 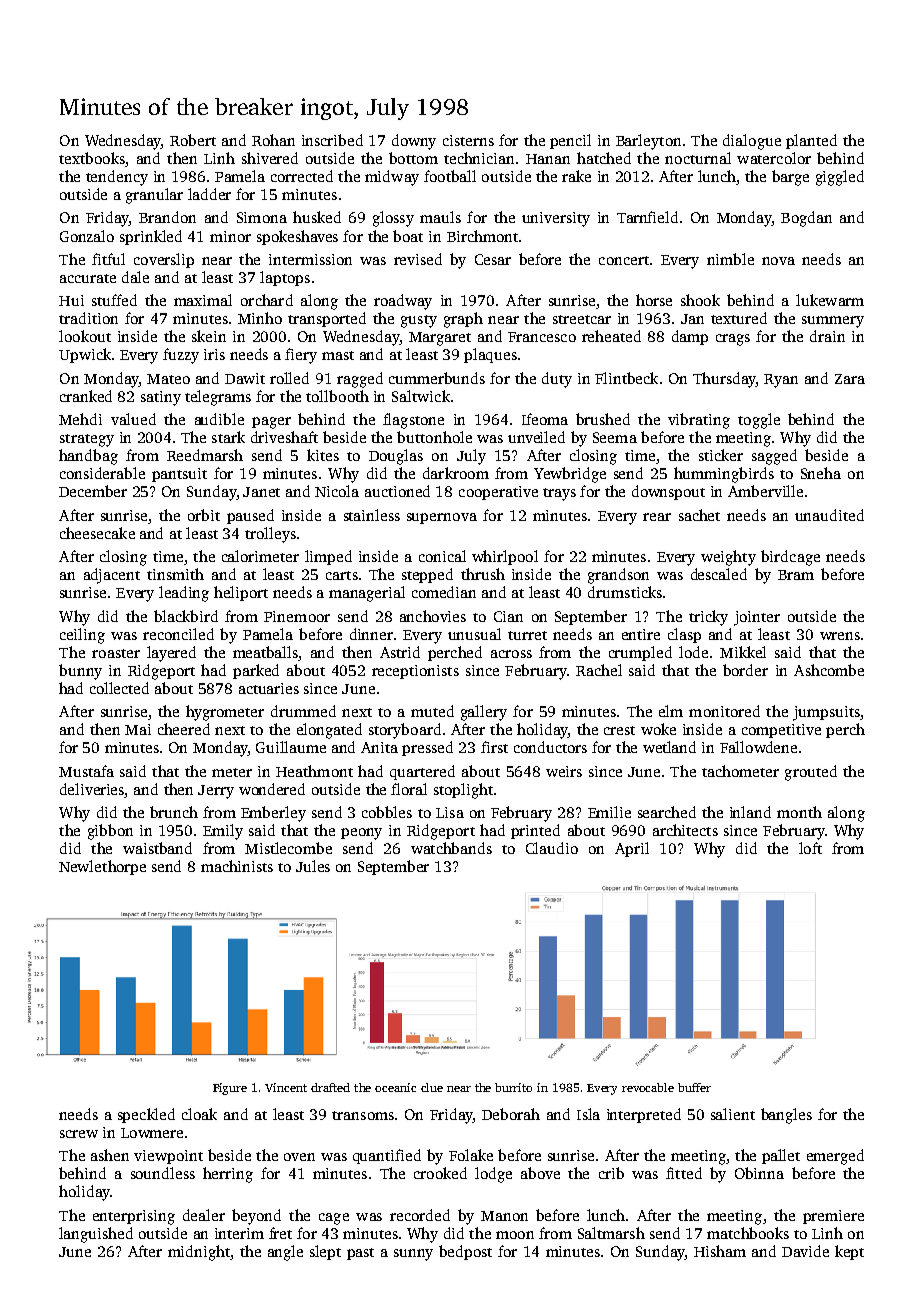 I want to click on shook, so click(x=700, y=300).
